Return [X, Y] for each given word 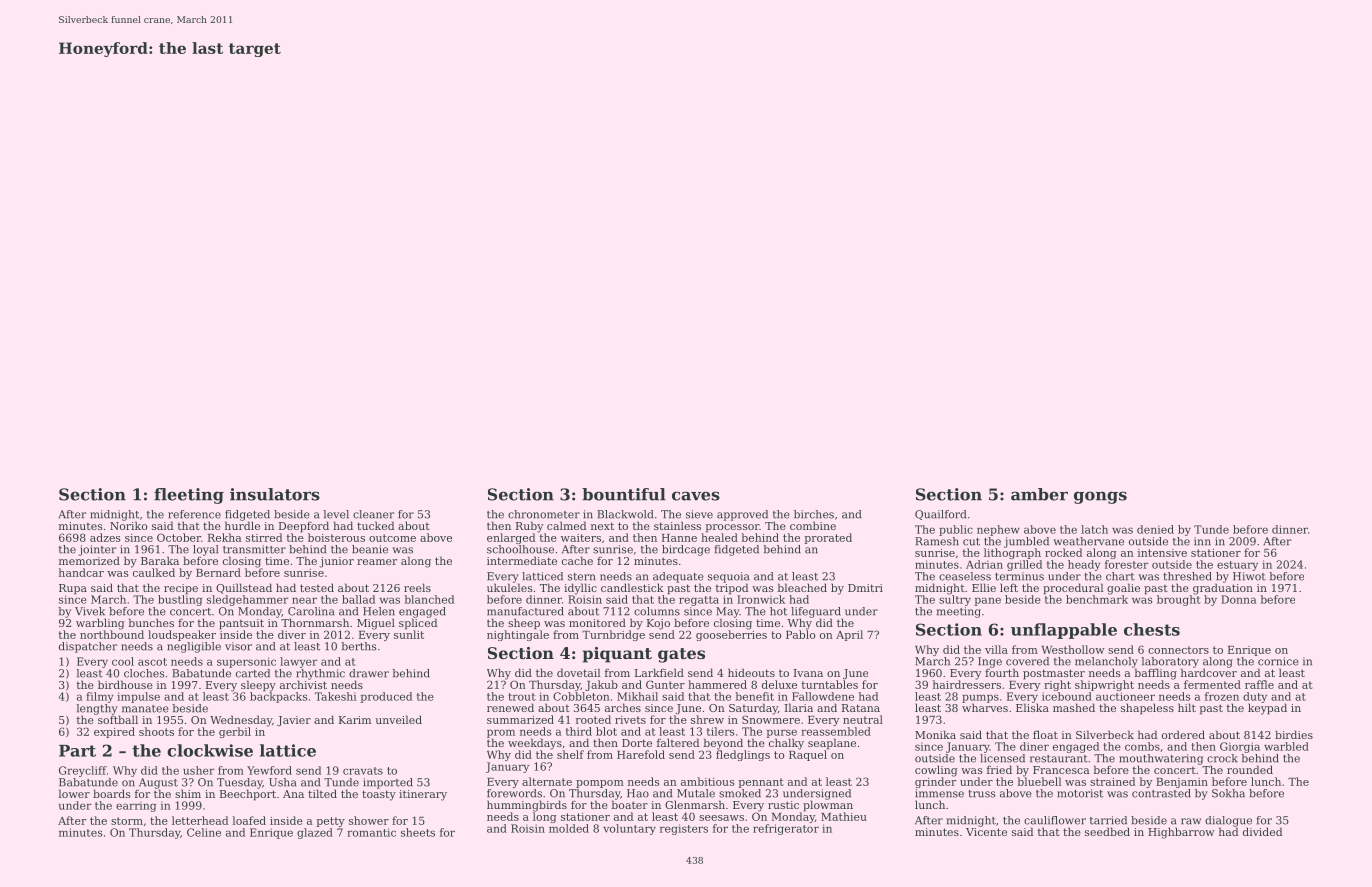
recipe [181, 589]
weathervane [1089, 541]
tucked [375, 525]
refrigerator [786, 829]
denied [1155, 529]
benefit [755, 696]
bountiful [624, 494]
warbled [1286, 746]
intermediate [522, 560]
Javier [294, 721]
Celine [204, 832]
